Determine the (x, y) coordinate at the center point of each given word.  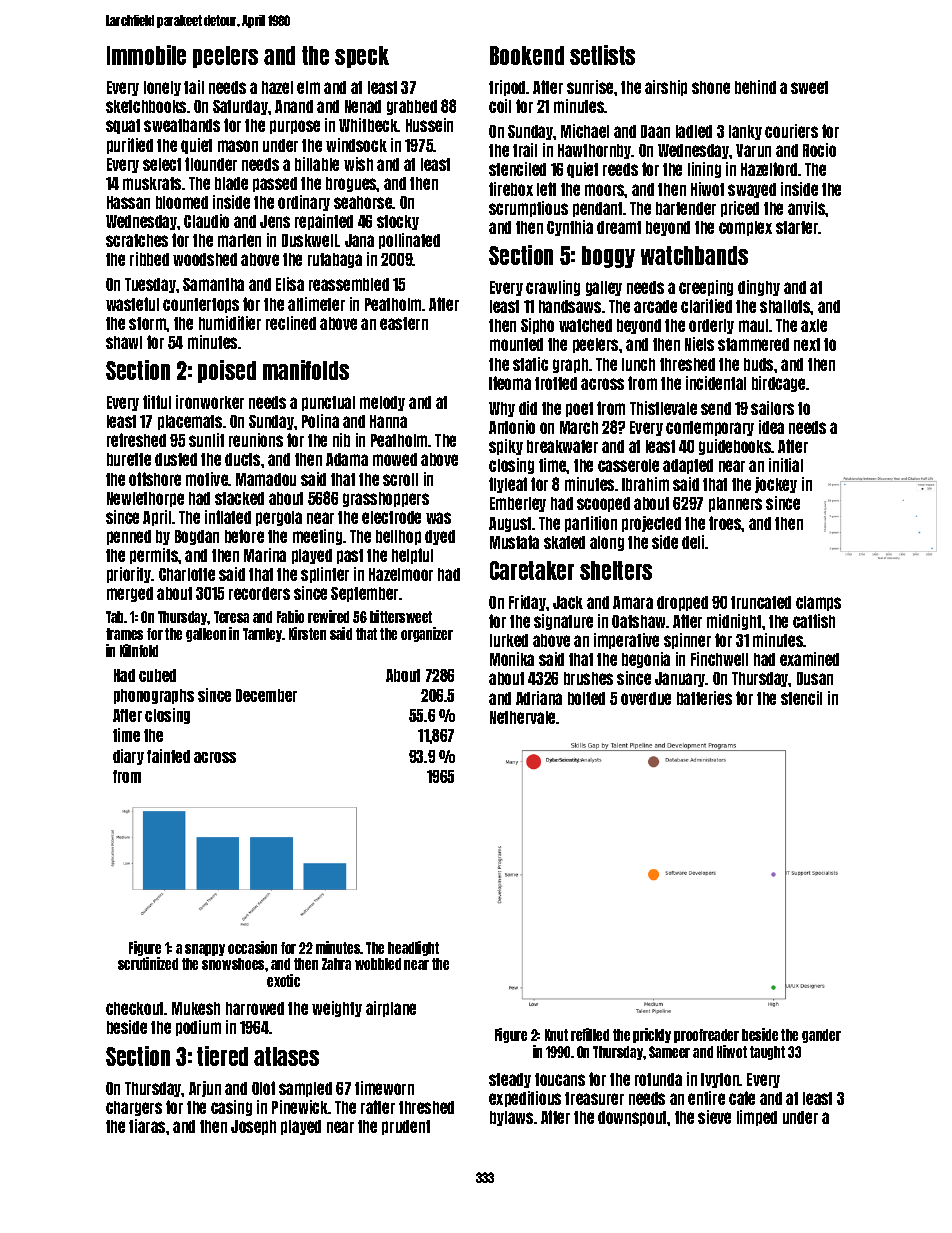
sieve (714, 1117)
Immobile (146, 55)
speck (362, 57)
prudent (406, 1127)
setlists (602, 55)
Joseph (253, 1127)
